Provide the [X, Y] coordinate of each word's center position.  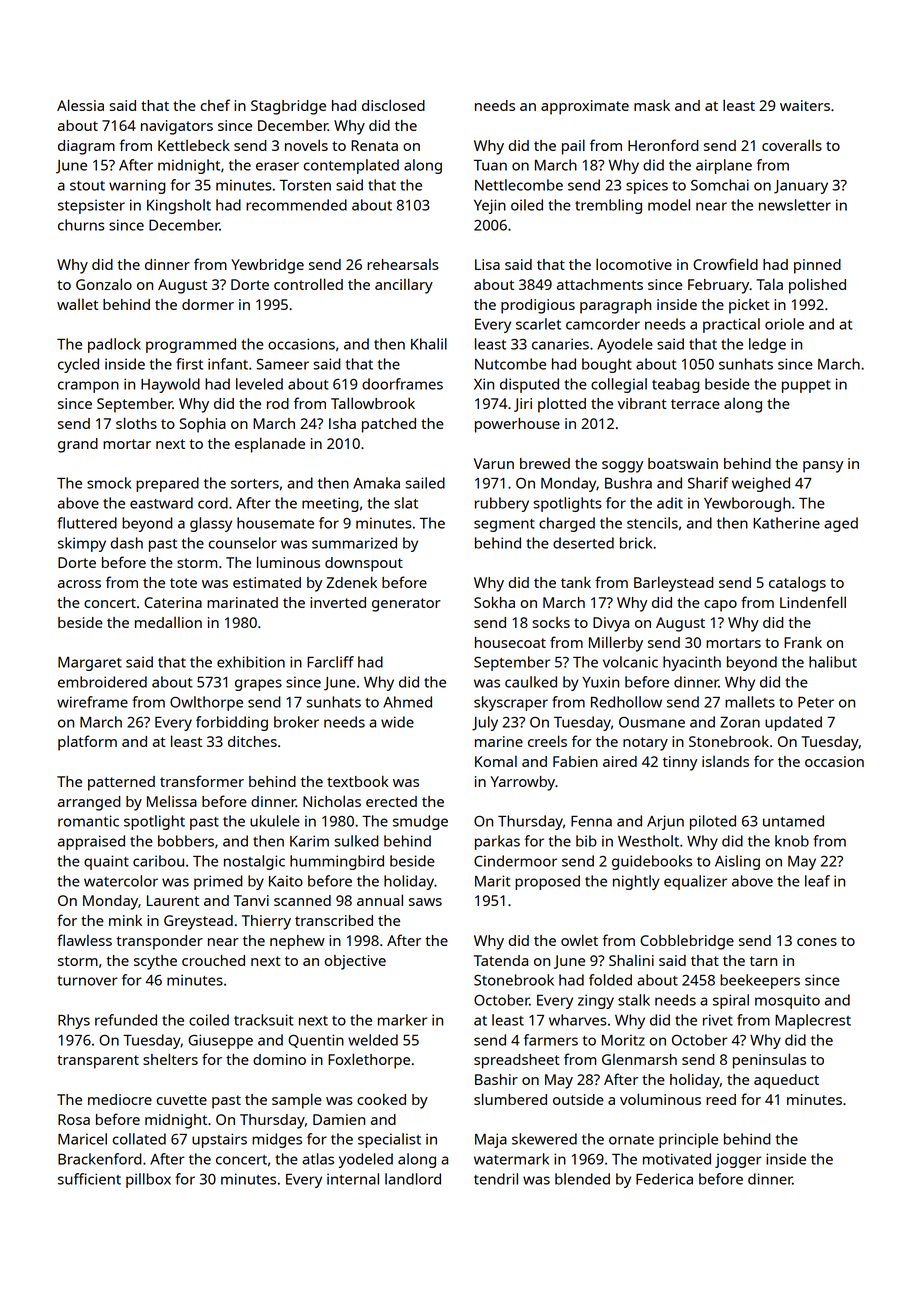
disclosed [393, 105]
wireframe [92, 702]
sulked [356, 841]
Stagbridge [288, 107]
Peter [816, 702]
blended [582, 1179]
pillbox [148, 1180]
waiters [805, 105]
